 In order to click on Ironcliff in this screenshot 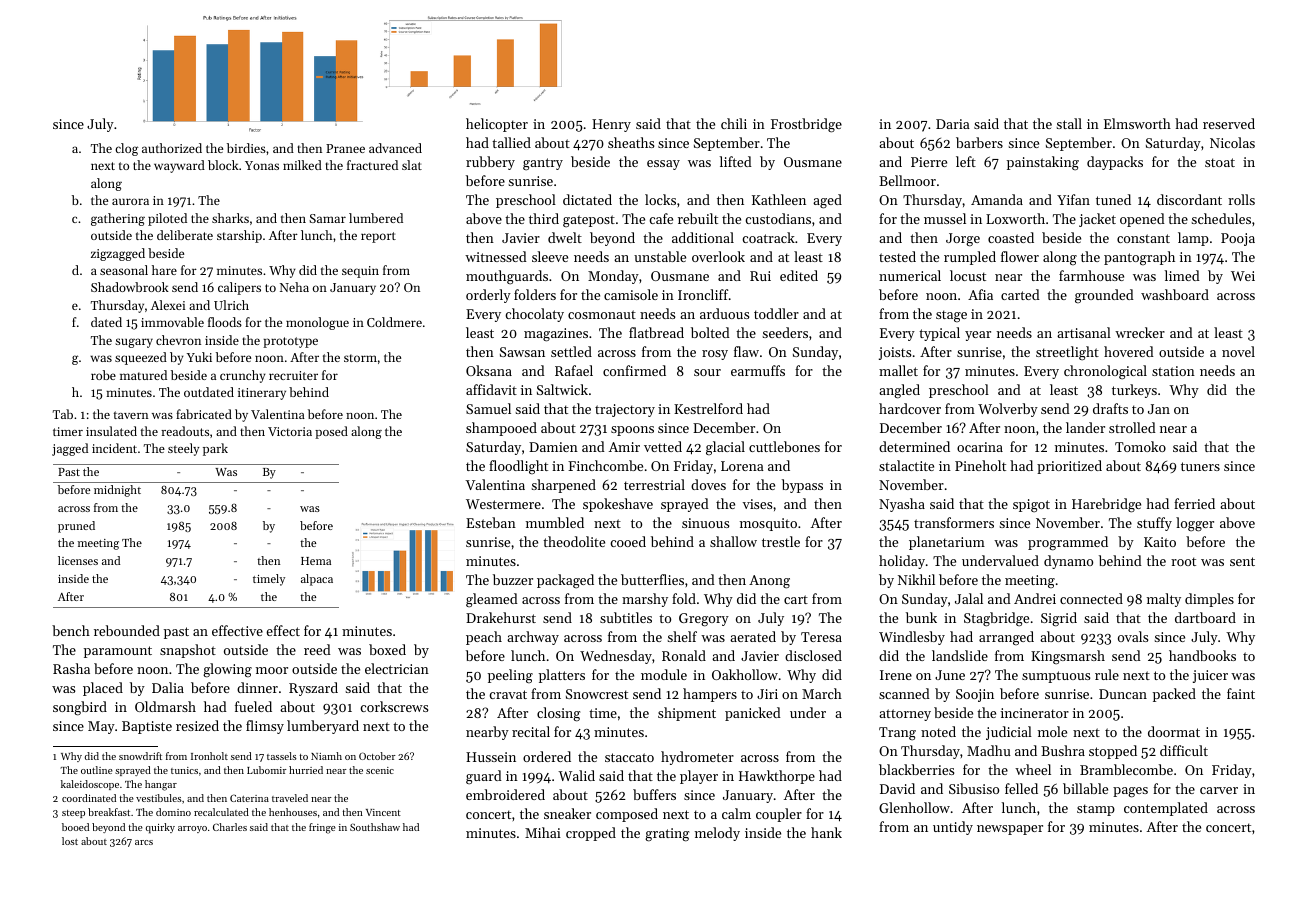, I will do `click(703, 294)`.
